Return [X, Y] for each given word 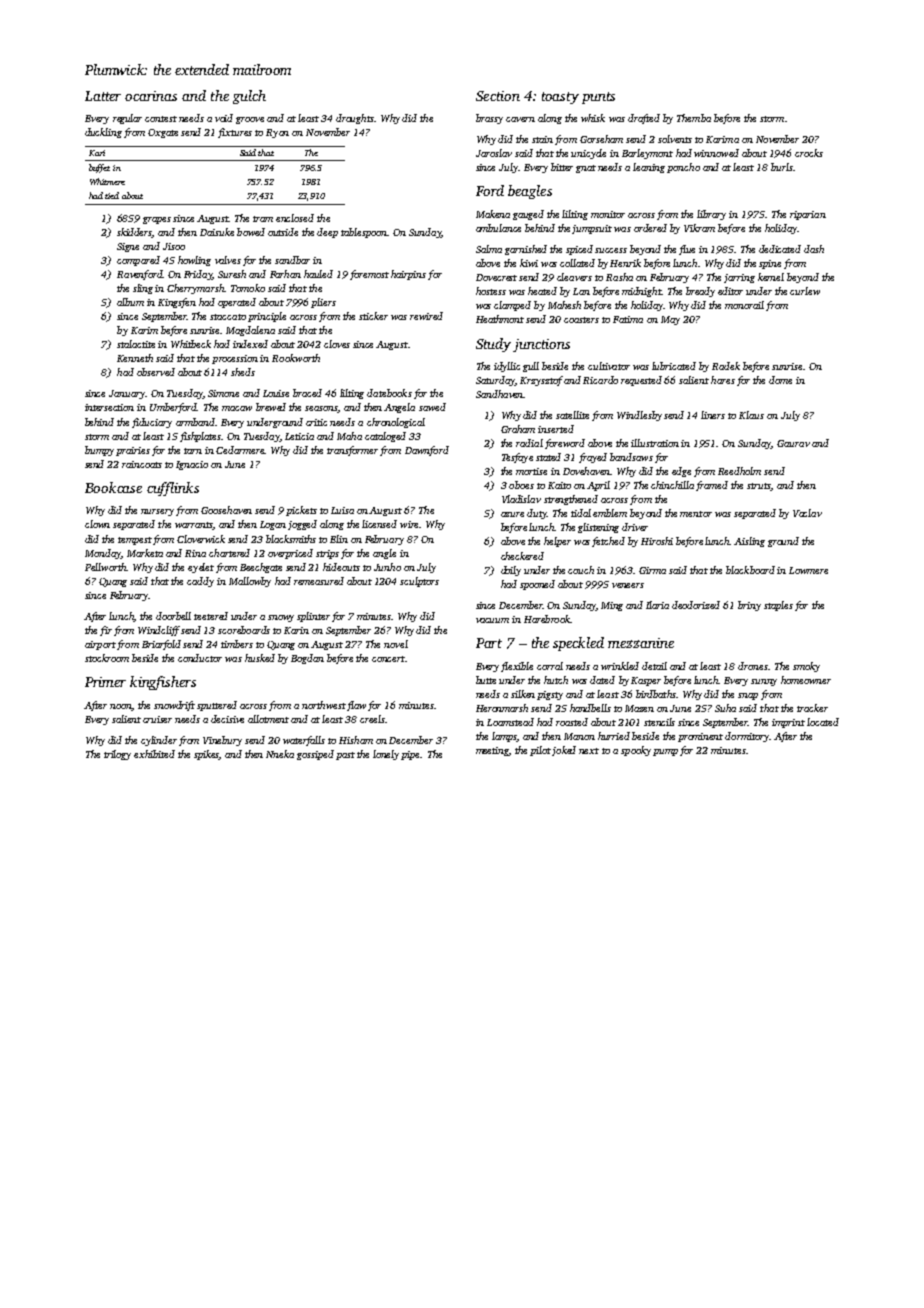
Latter [103, 96]
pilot [540, 751]
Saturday [495, 381]
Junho [387, 567]
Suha [725, 708]
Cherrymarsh [195, 289]
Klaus [751, 415]
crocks [809, 153]
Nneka [280, 754]
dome [780, 380]
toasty [560, 98]
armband [195, 422]
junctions [541, 345]
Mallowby [250, 582]
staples [778, 606]
